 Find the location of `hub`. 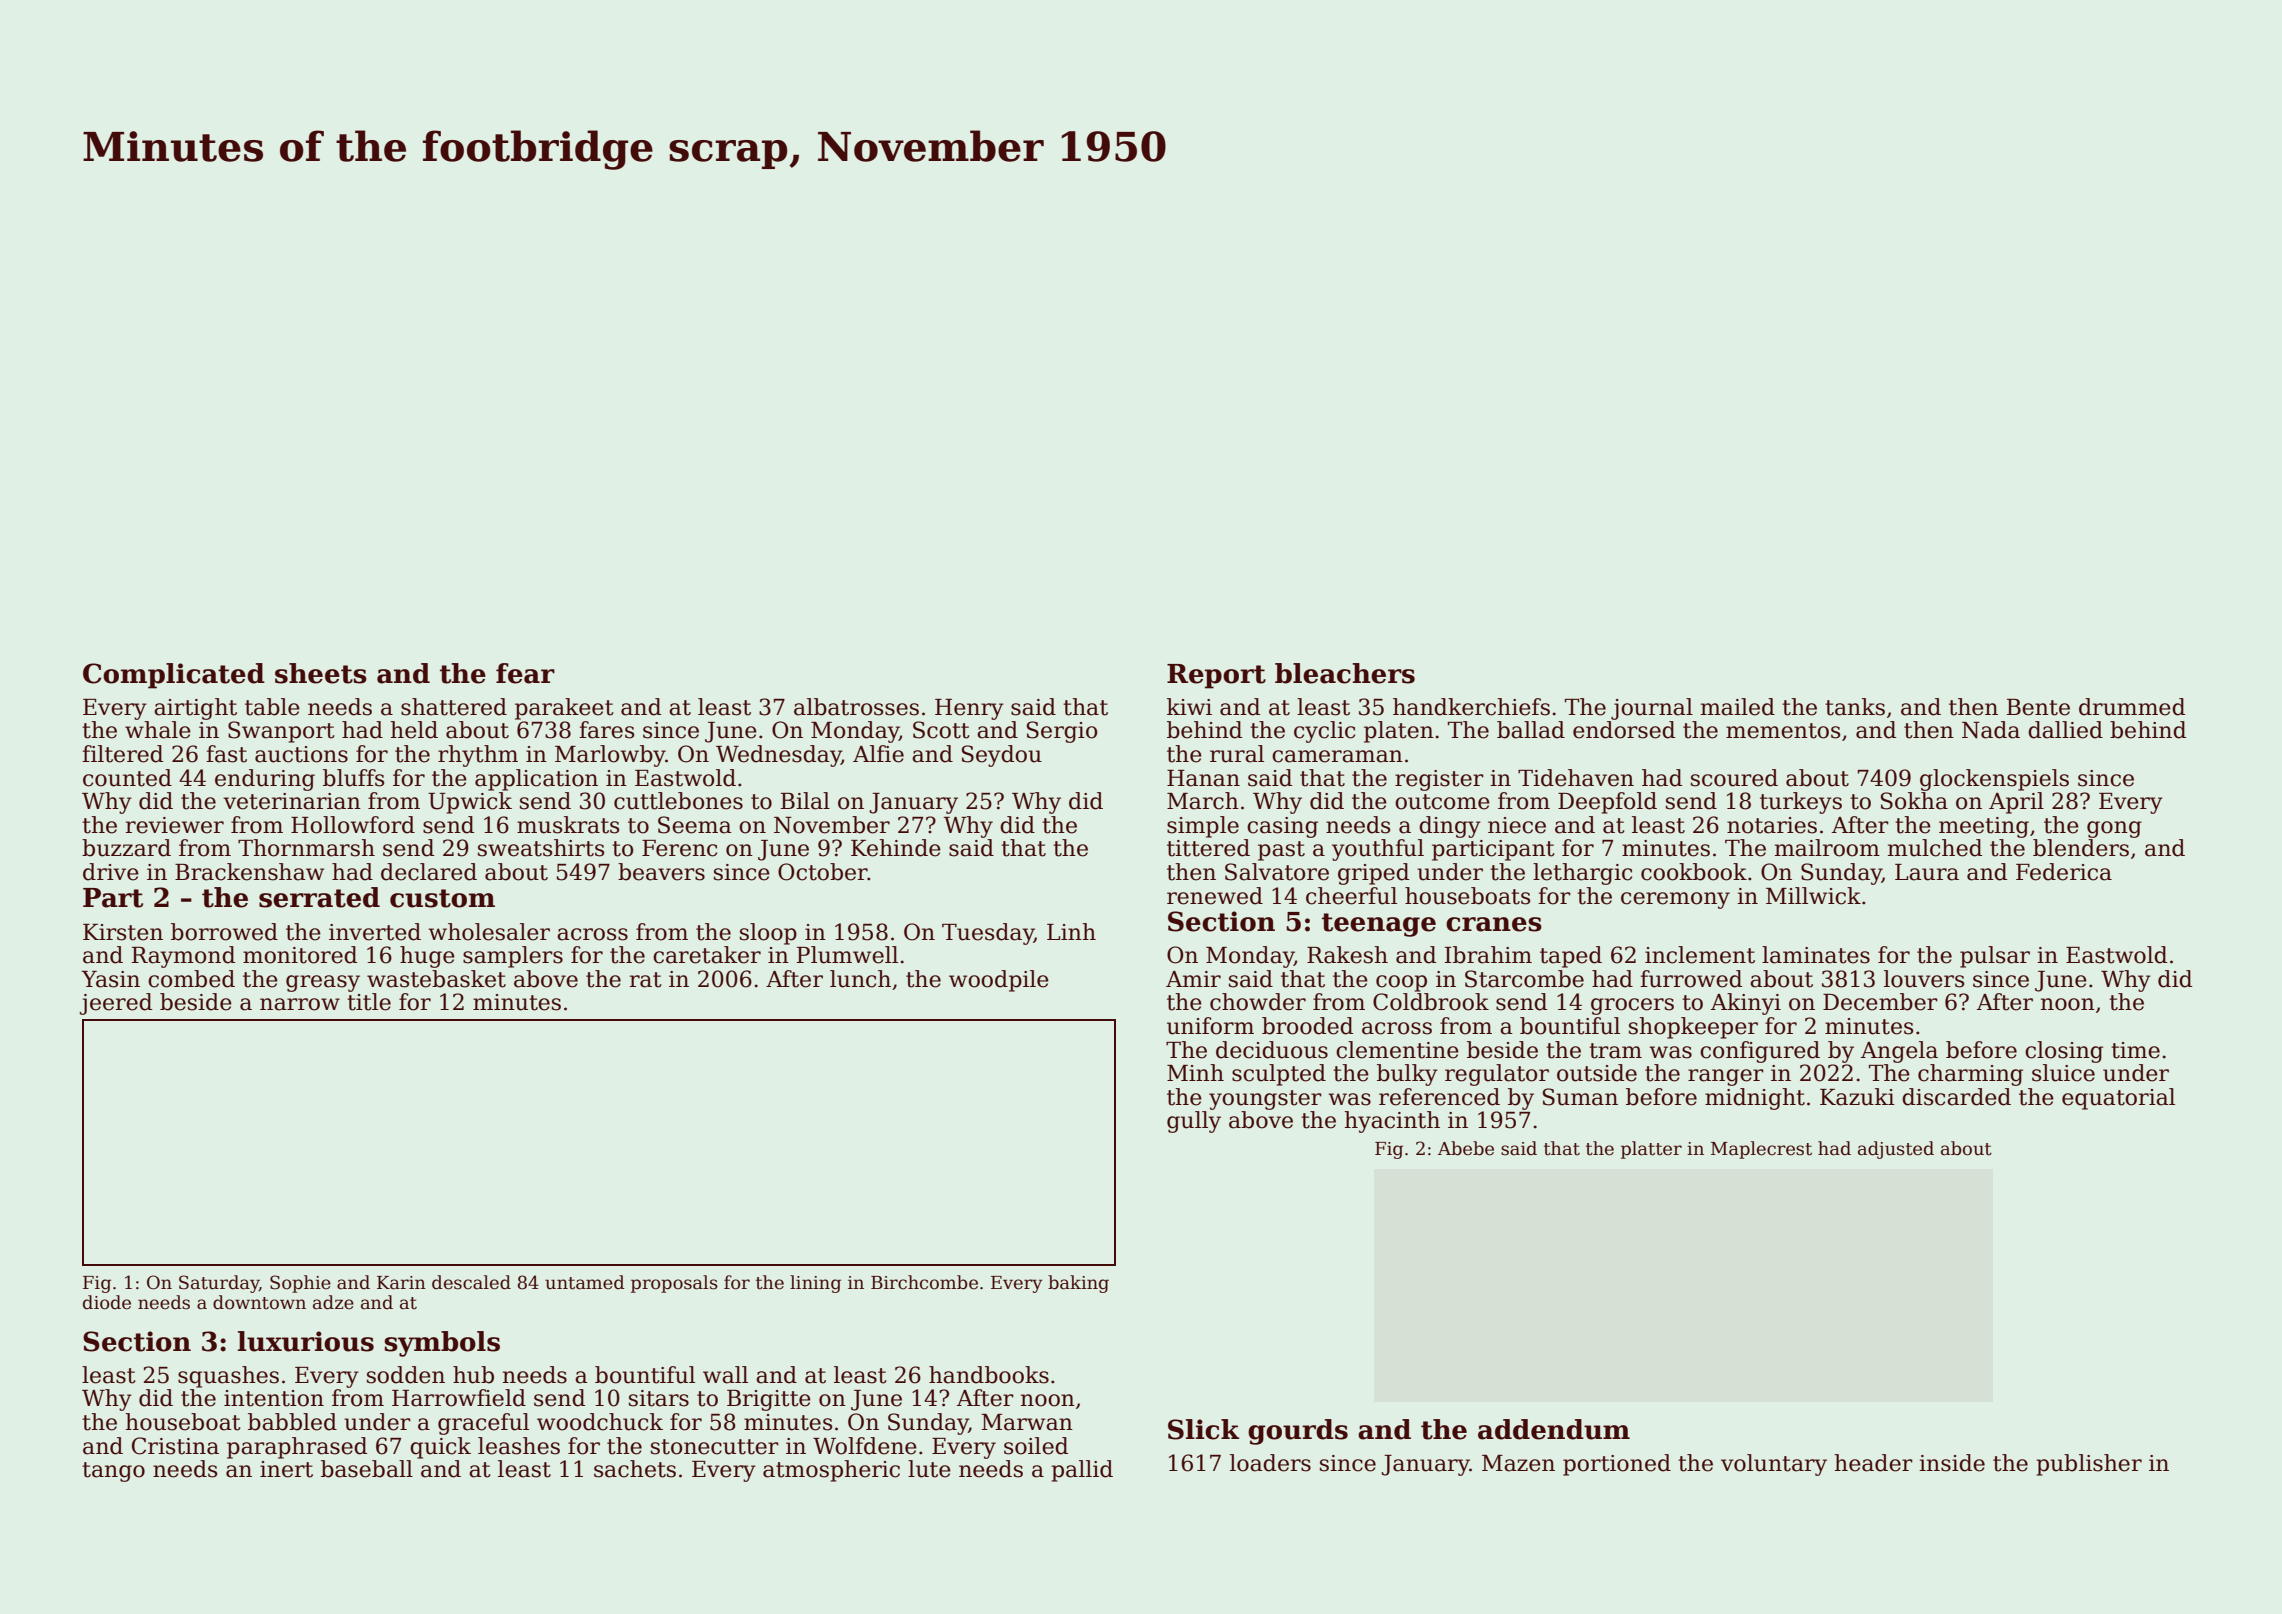

hub is located at coordinates (473, 1375).
